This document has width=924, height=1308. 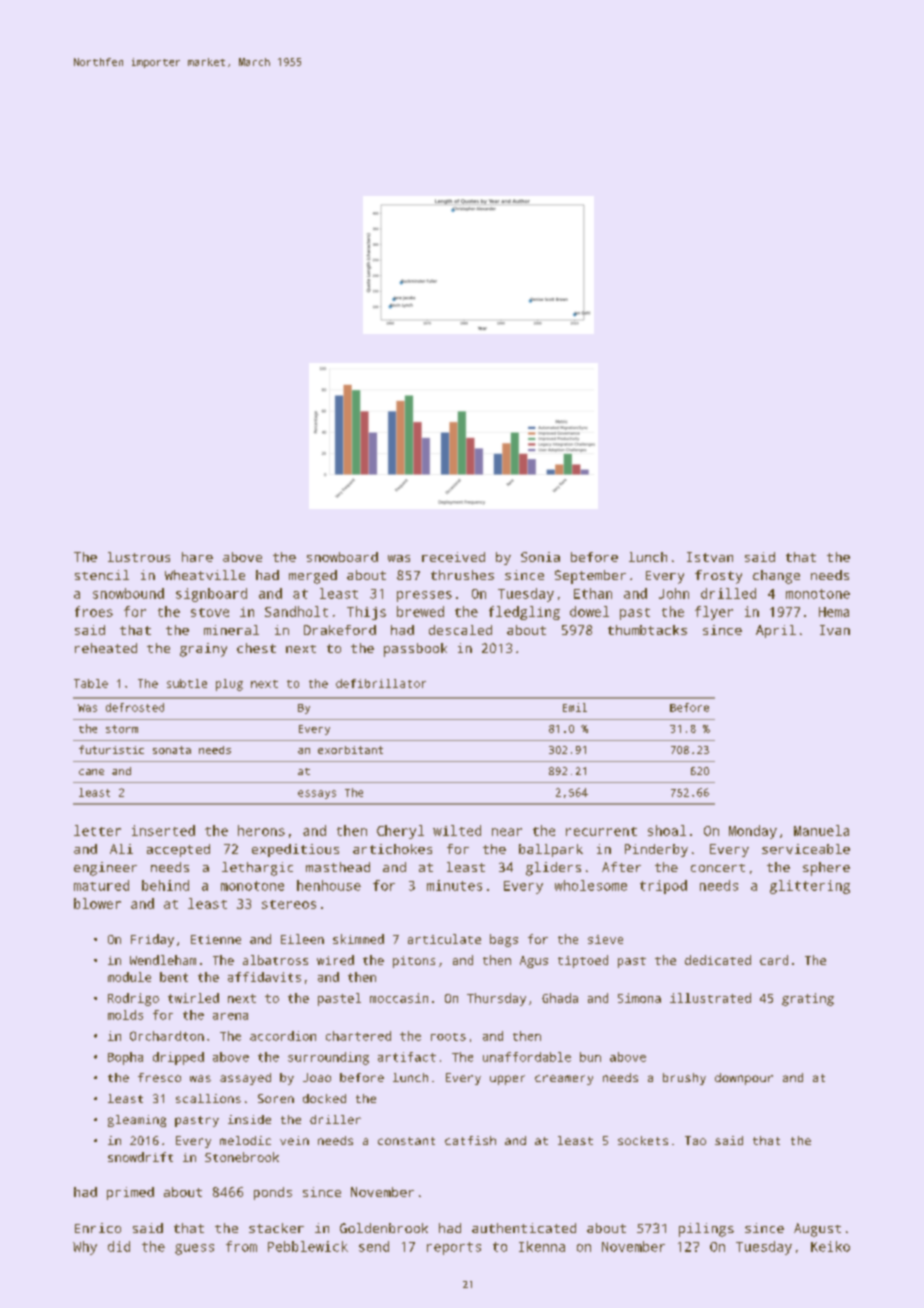 What do you see at coordinates (507, 832) in the document?
I see `near` at bounding box center [507, 832].
